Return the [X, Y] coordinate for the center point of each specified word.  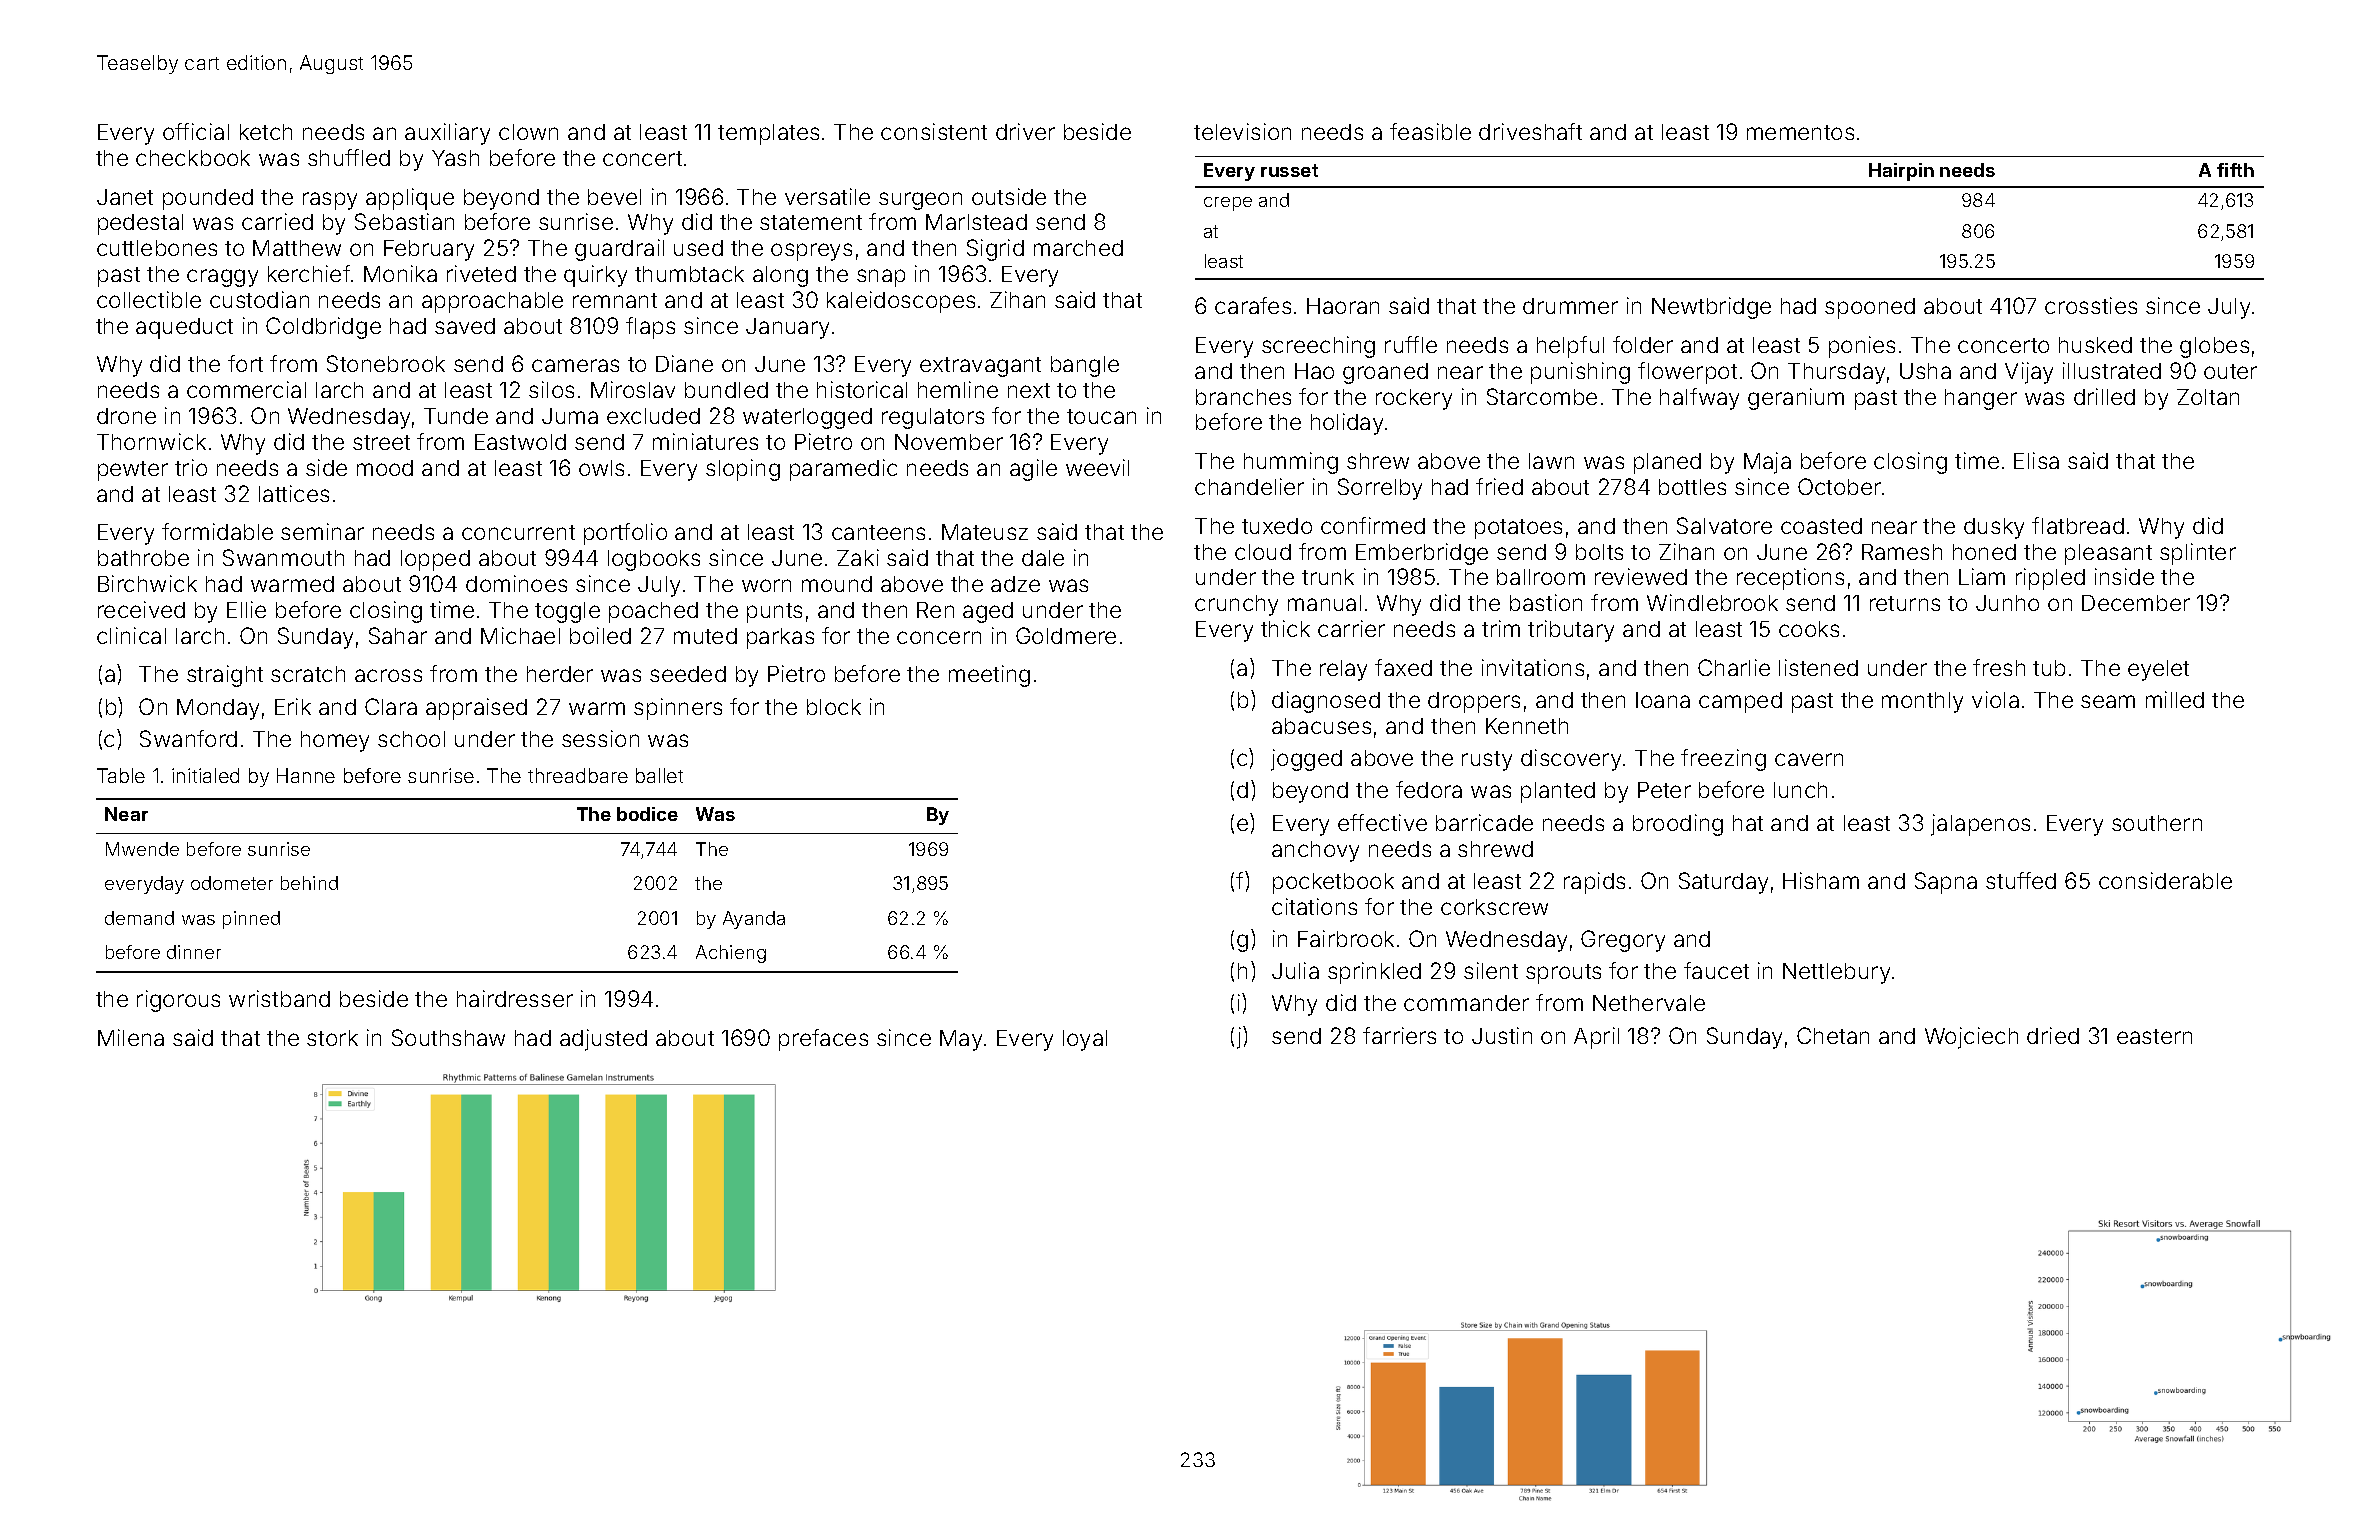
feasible [1430, 131]
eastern [2154, 1036]
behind [309, 883]
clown [528, 132]
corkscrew [1494, 907]
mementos [1800, 132]
